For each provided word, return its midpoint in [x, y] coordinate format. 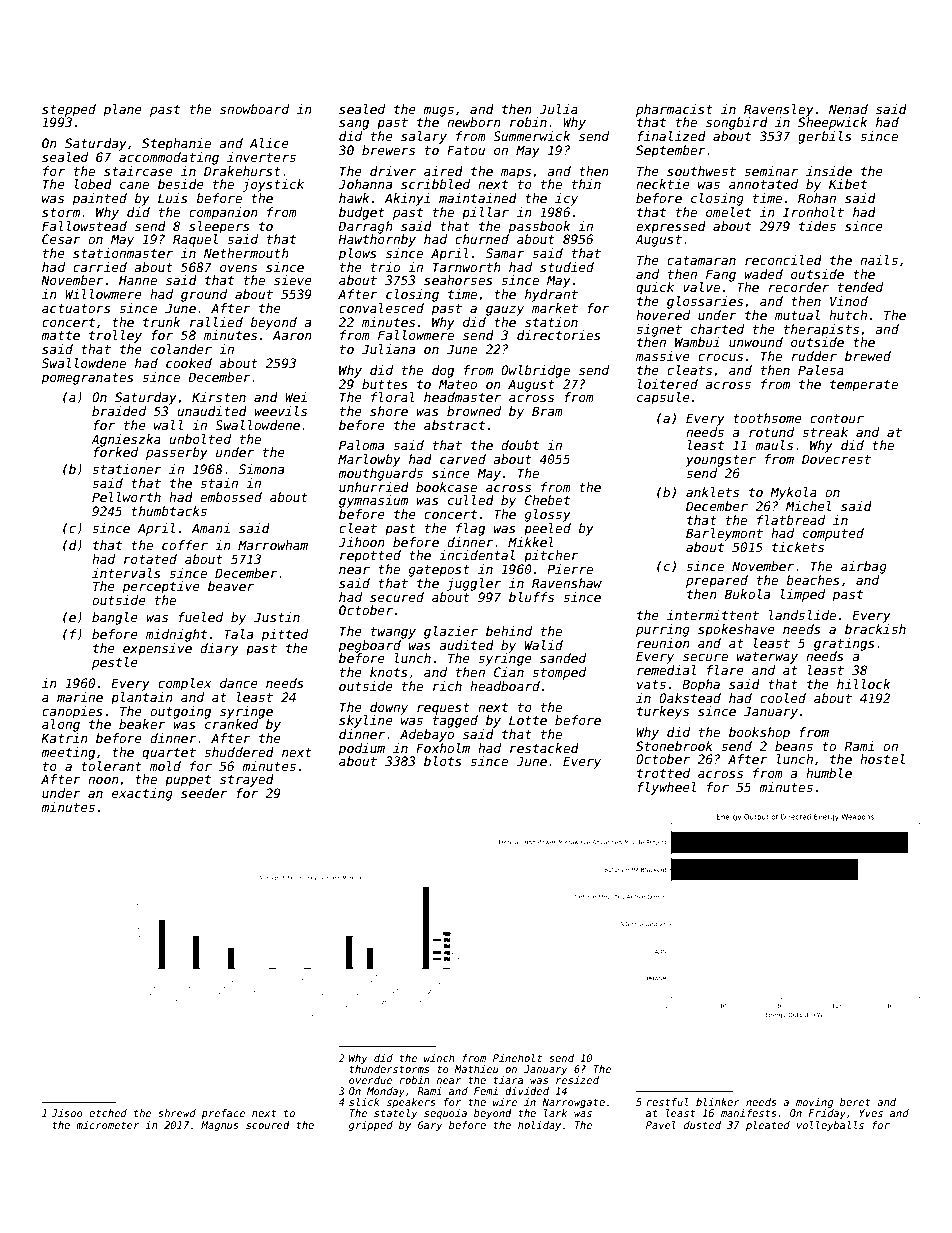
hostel [882, 759]
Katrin [64, 738]
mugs [438, 112]
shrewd [177, 1113]
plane [123, 110]
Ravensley [779, 110]
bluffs [531, 597]
